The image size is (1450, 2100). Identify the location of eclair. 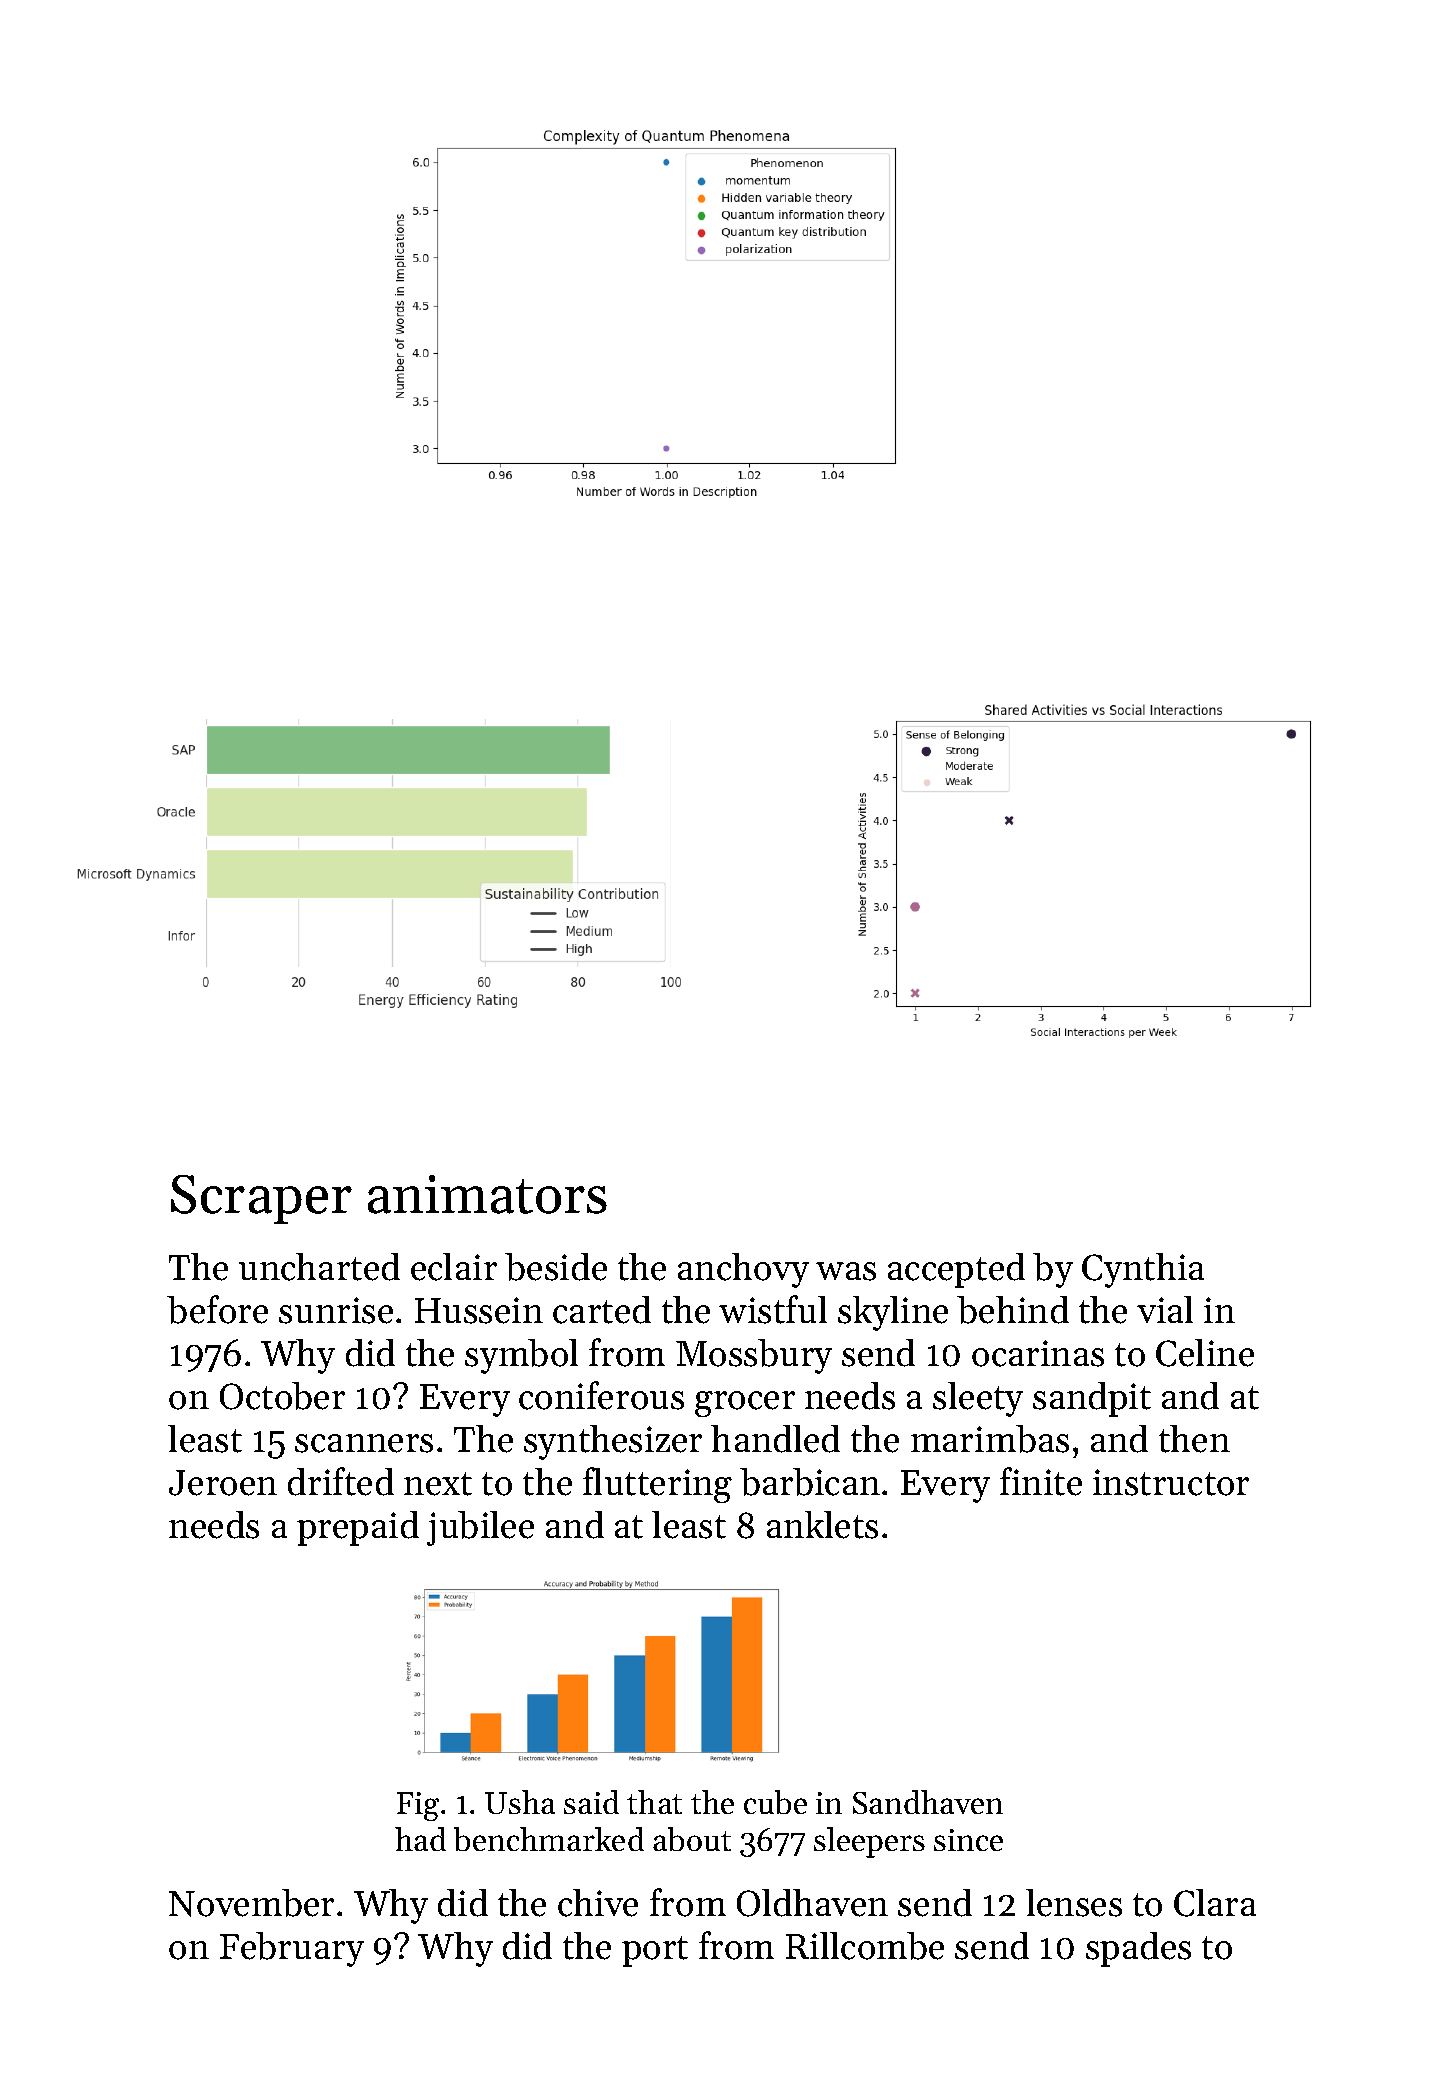
(454, 1267).
